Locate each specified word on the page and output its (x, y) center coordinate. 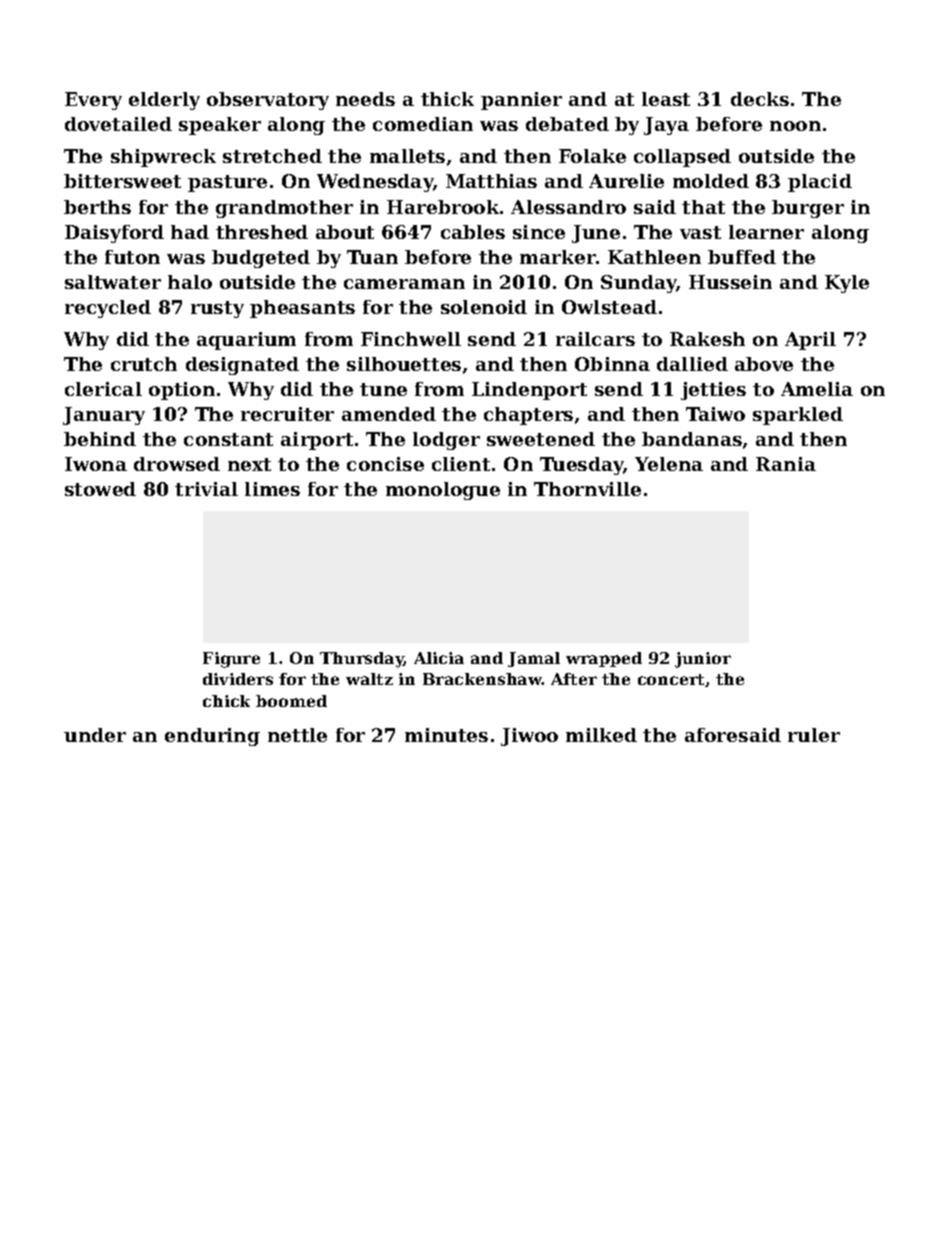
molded (711, 181)
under (95, 735)
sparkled (798, 416)
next (249, 464)
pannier (521, 101)
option (182, 391)
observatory (268, 101)
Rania (786, 464)
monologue (443, 491)
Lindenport (529, 391)
